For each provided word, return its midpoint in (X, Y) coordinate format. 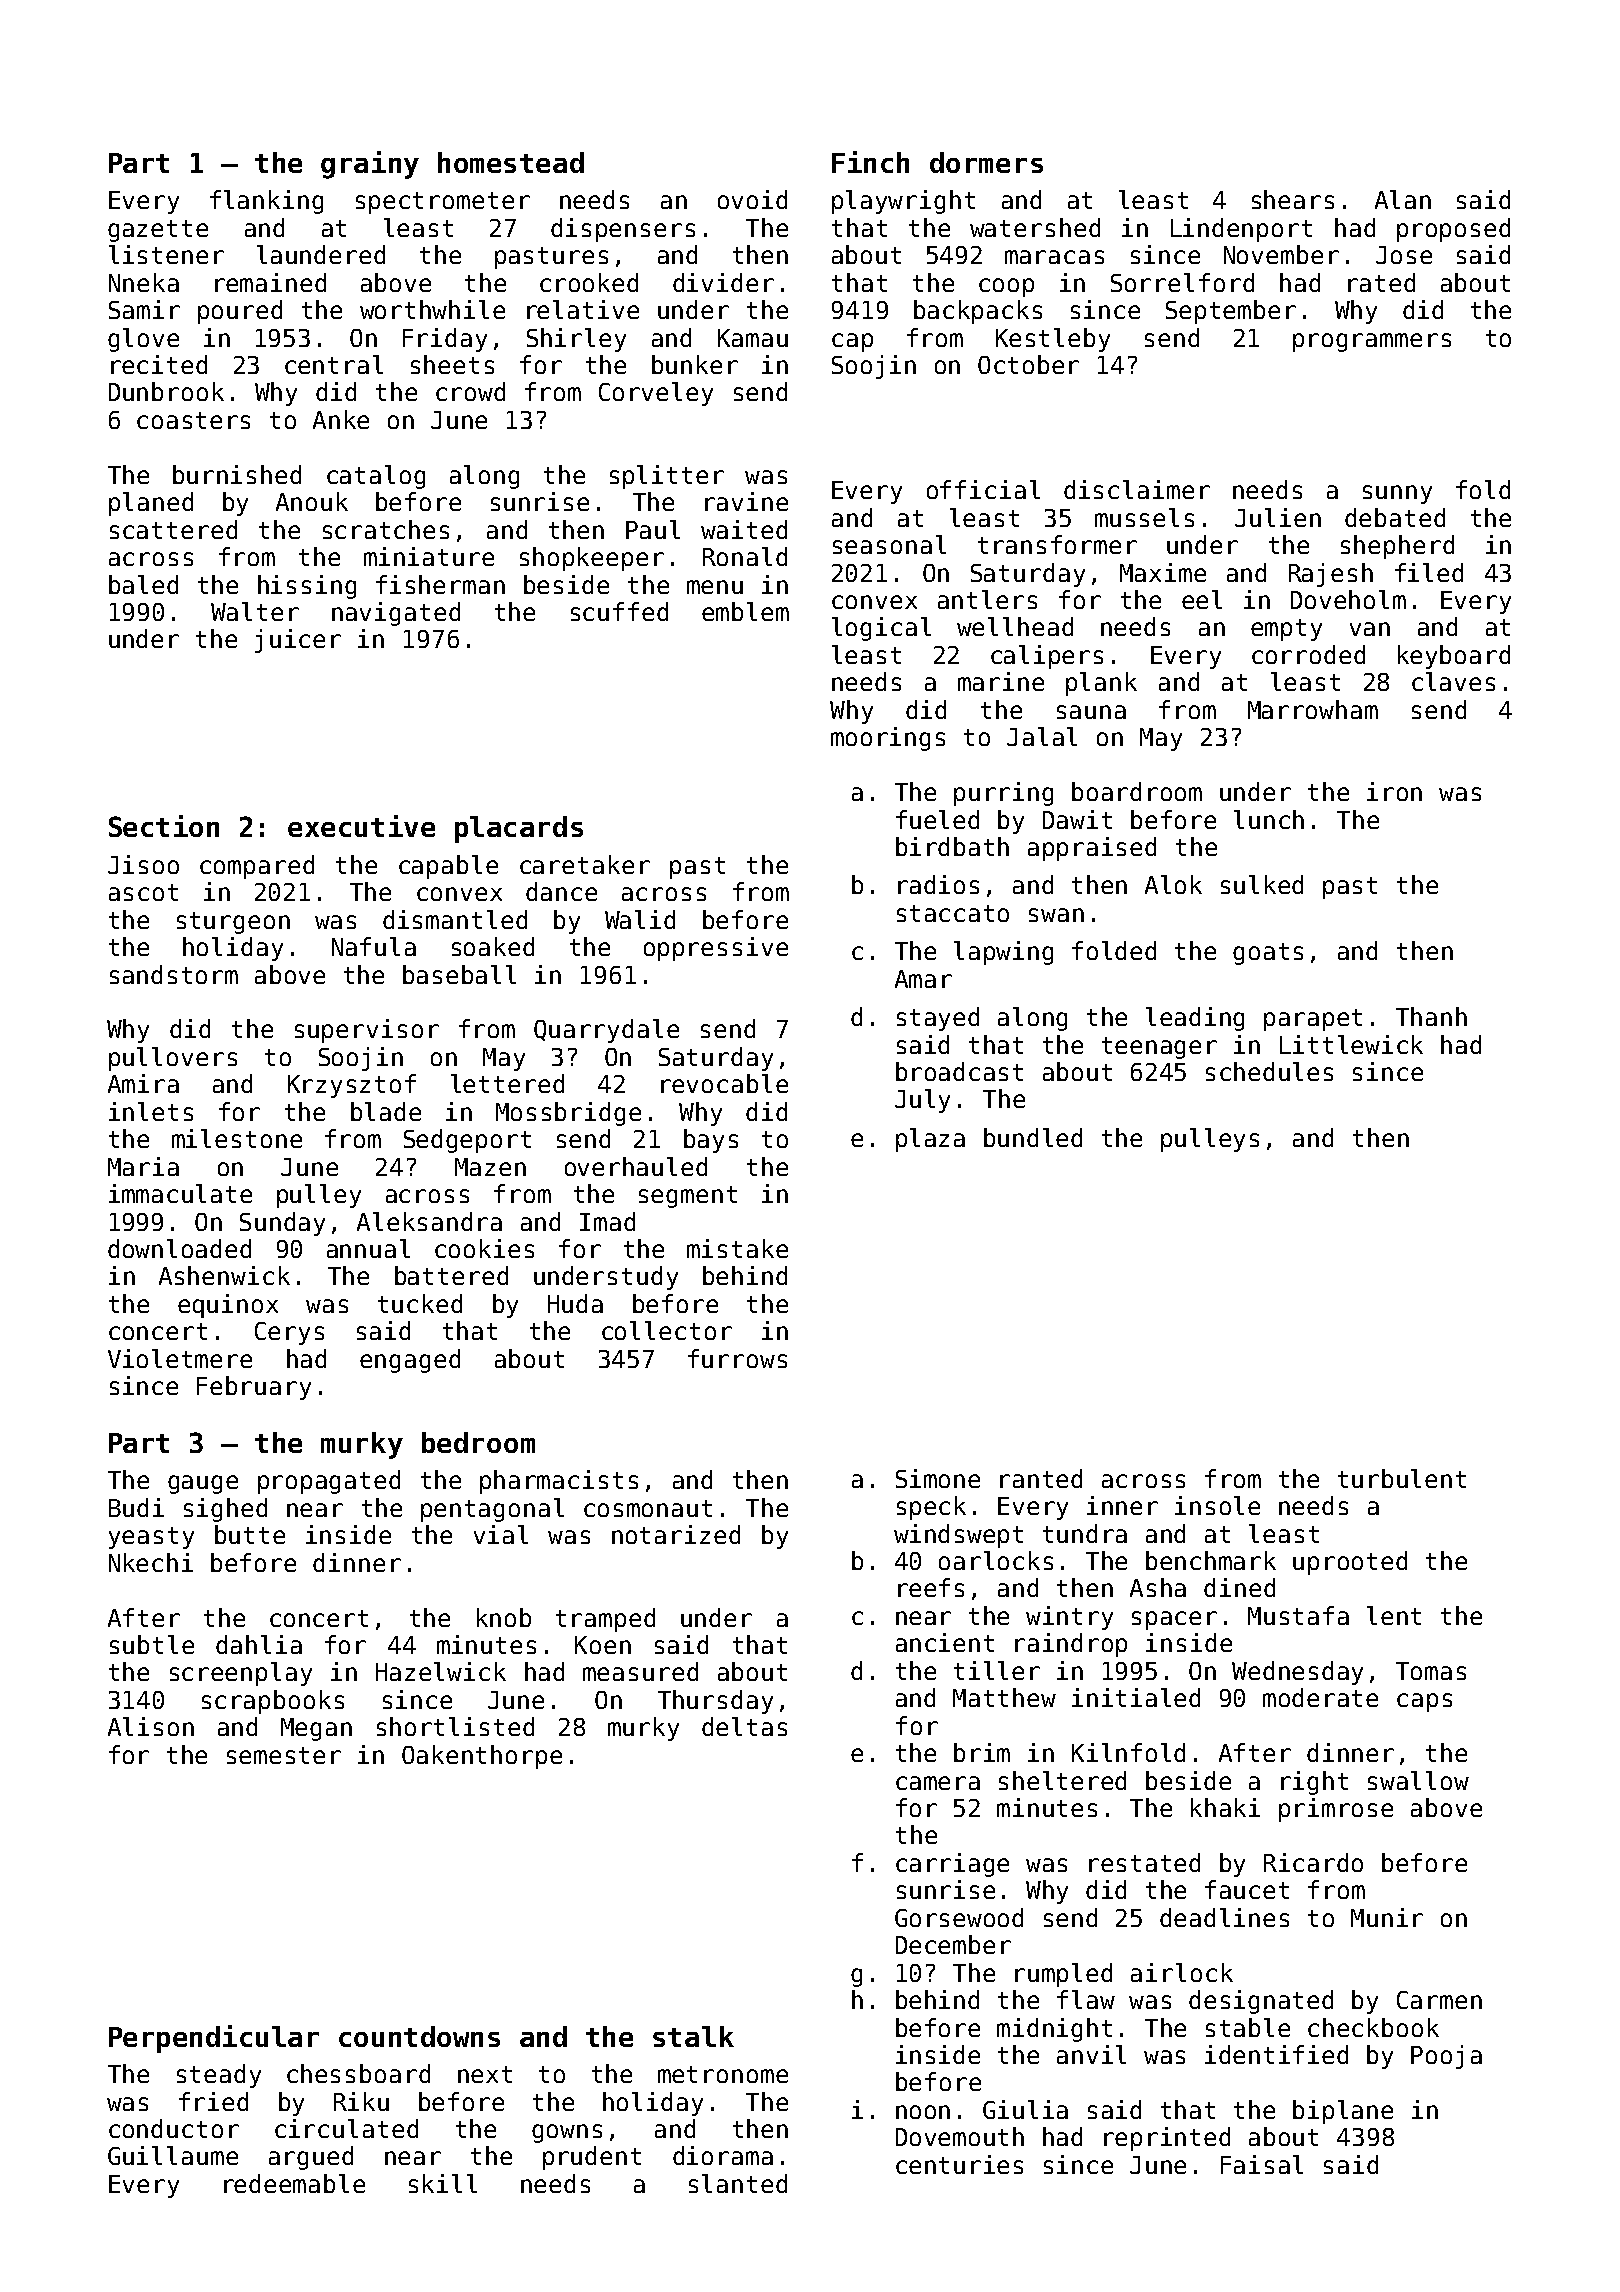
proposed (1453, 230)
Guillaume (173, 2155)
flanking (266, 202)
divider (723, 282)
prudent (592, 2158)
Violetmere (180, 1358)
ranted (1041, 1478)
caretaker (585, 864)
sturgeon (233, 923)
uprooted (1350, 1563)
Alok (1173, 884)
